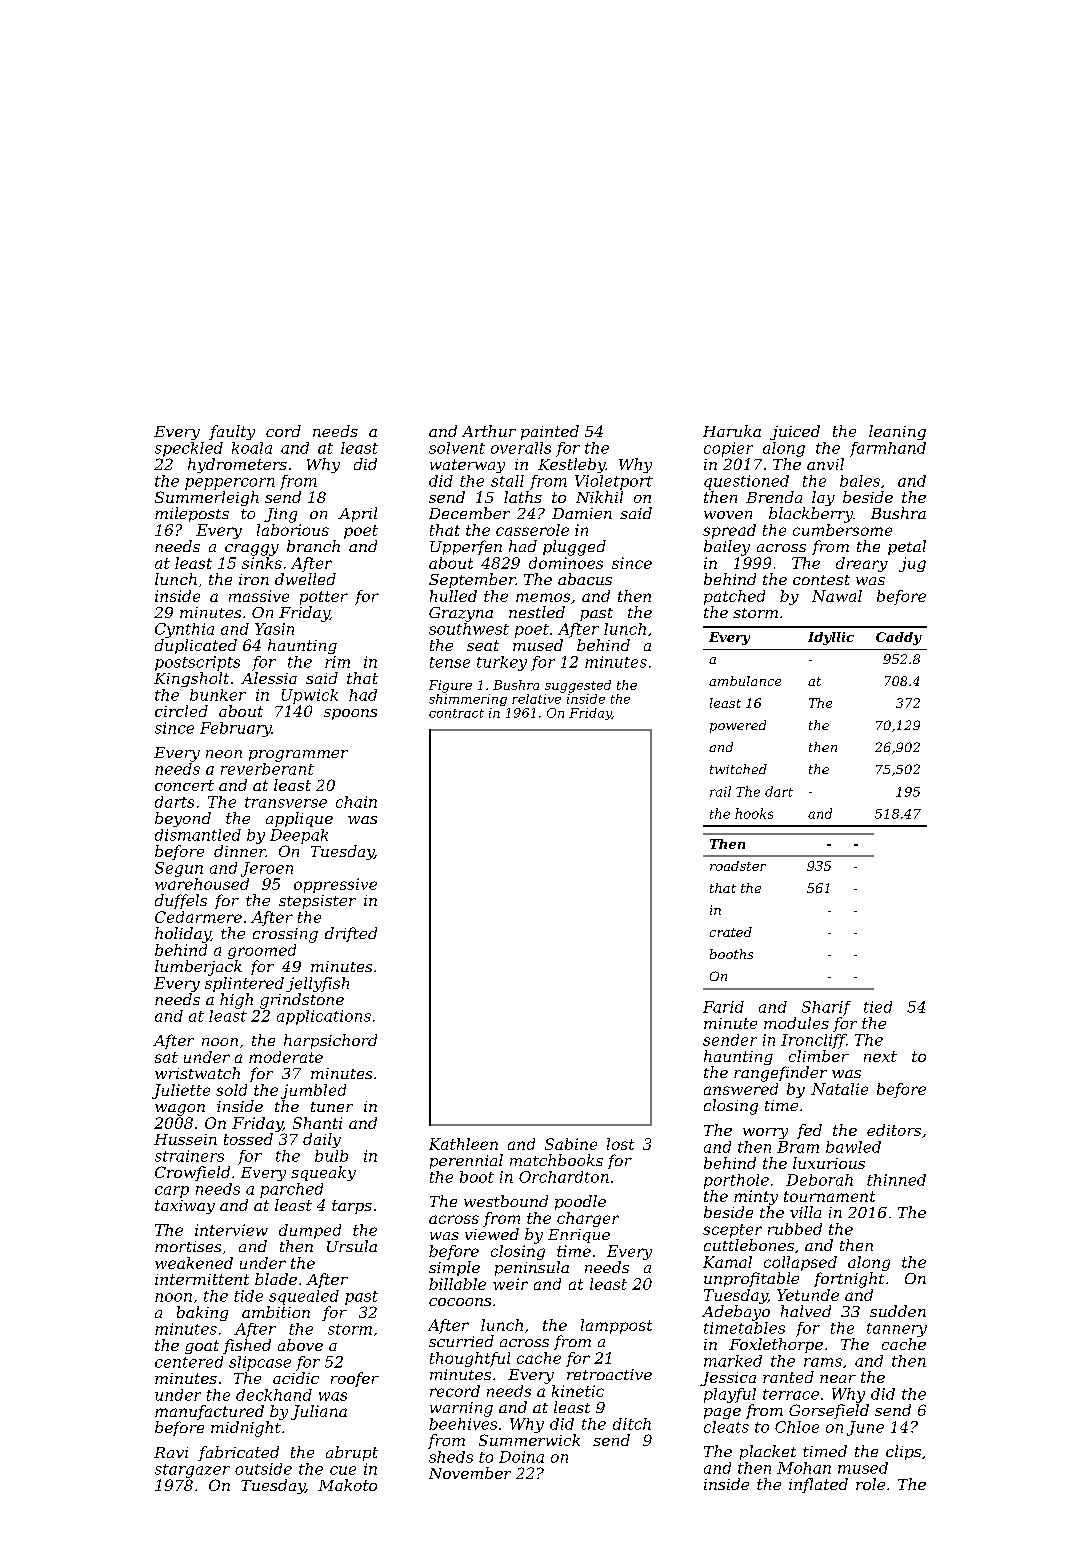 The width and height of the image is (1081, 1566). I want to click on November, so click(470, 1473).
